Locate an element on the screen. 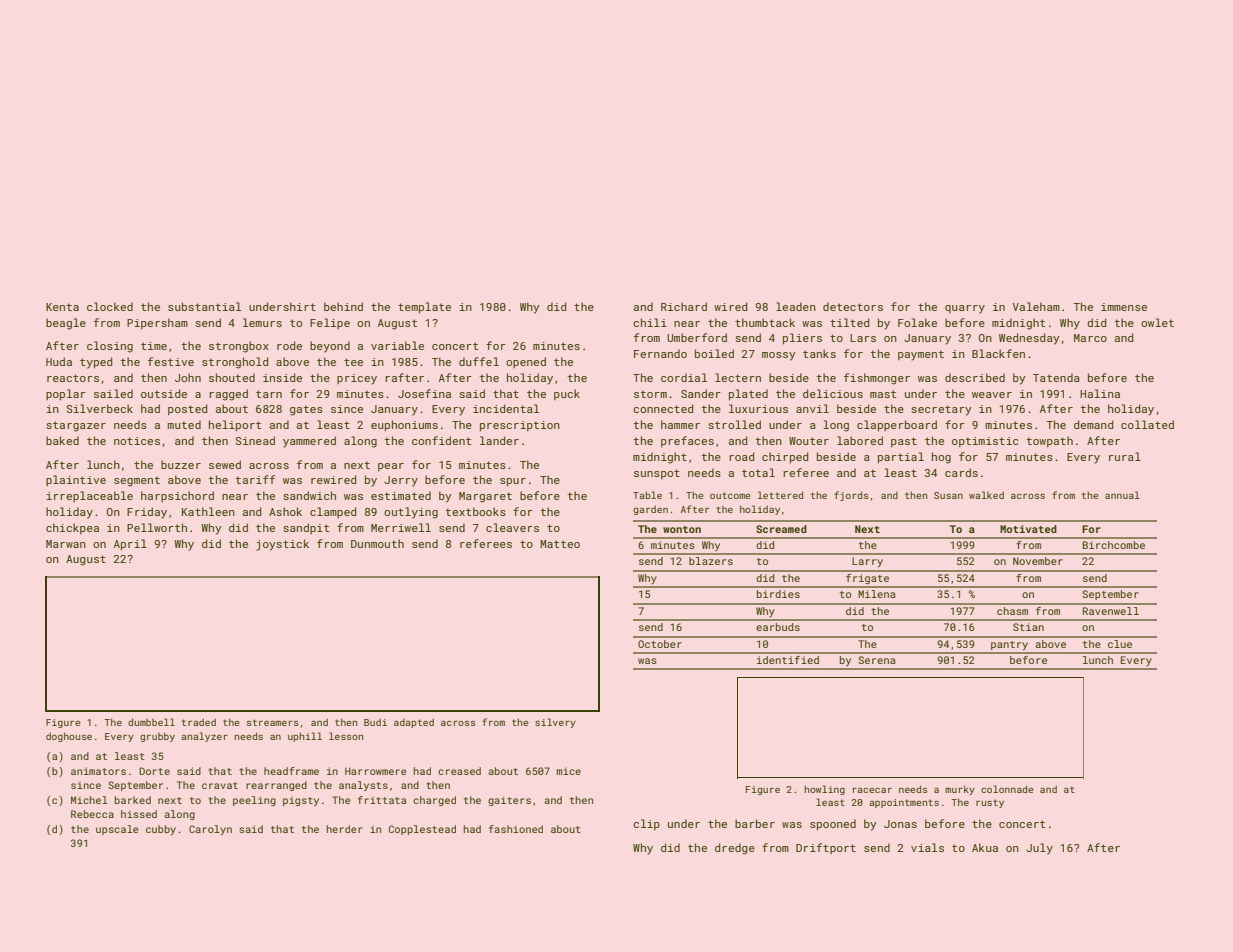  beagle is located at coordinates (66, 324).
